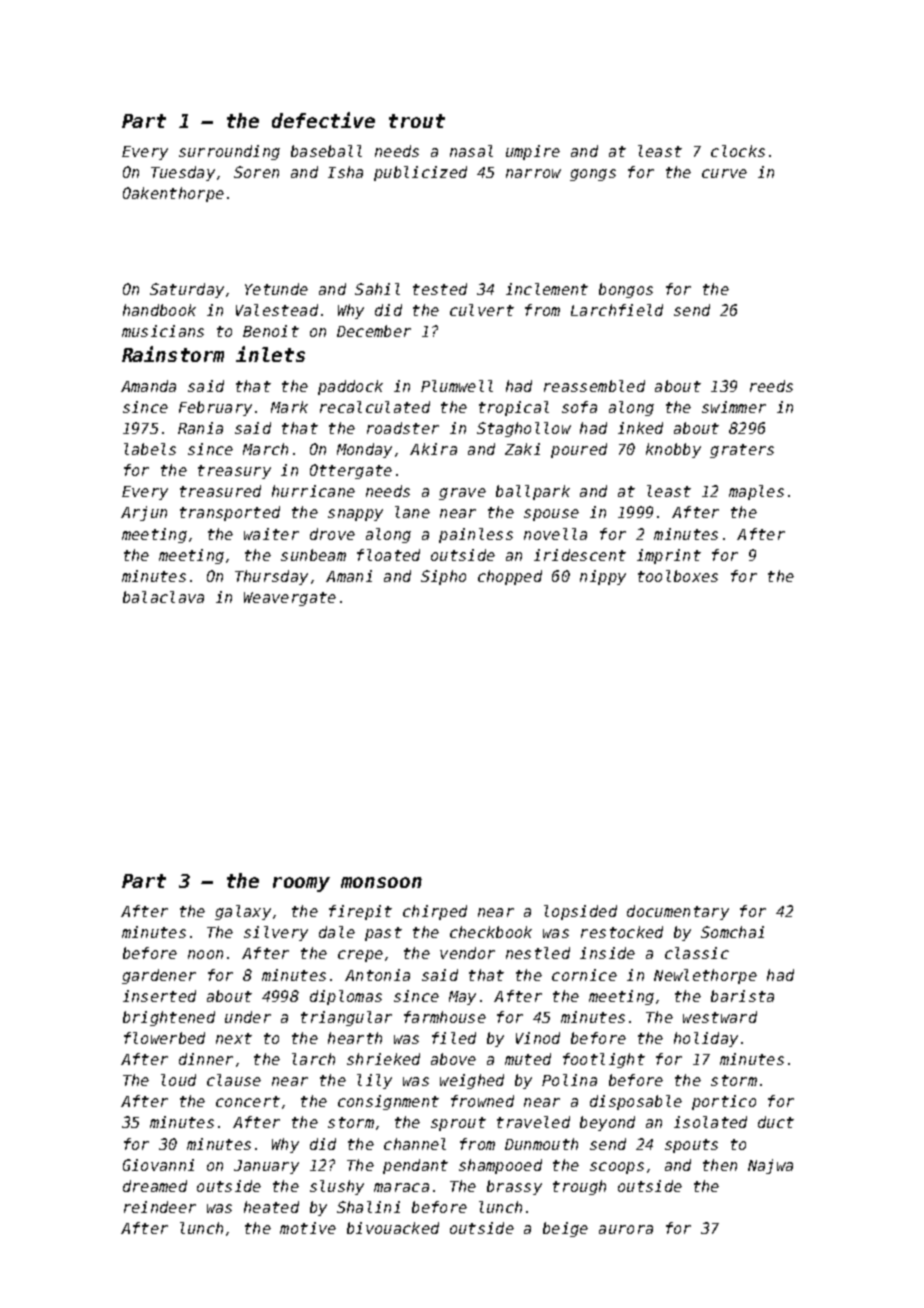 This document has height=1308, width=924. I want to click on lopsided, so click(580, 912).
